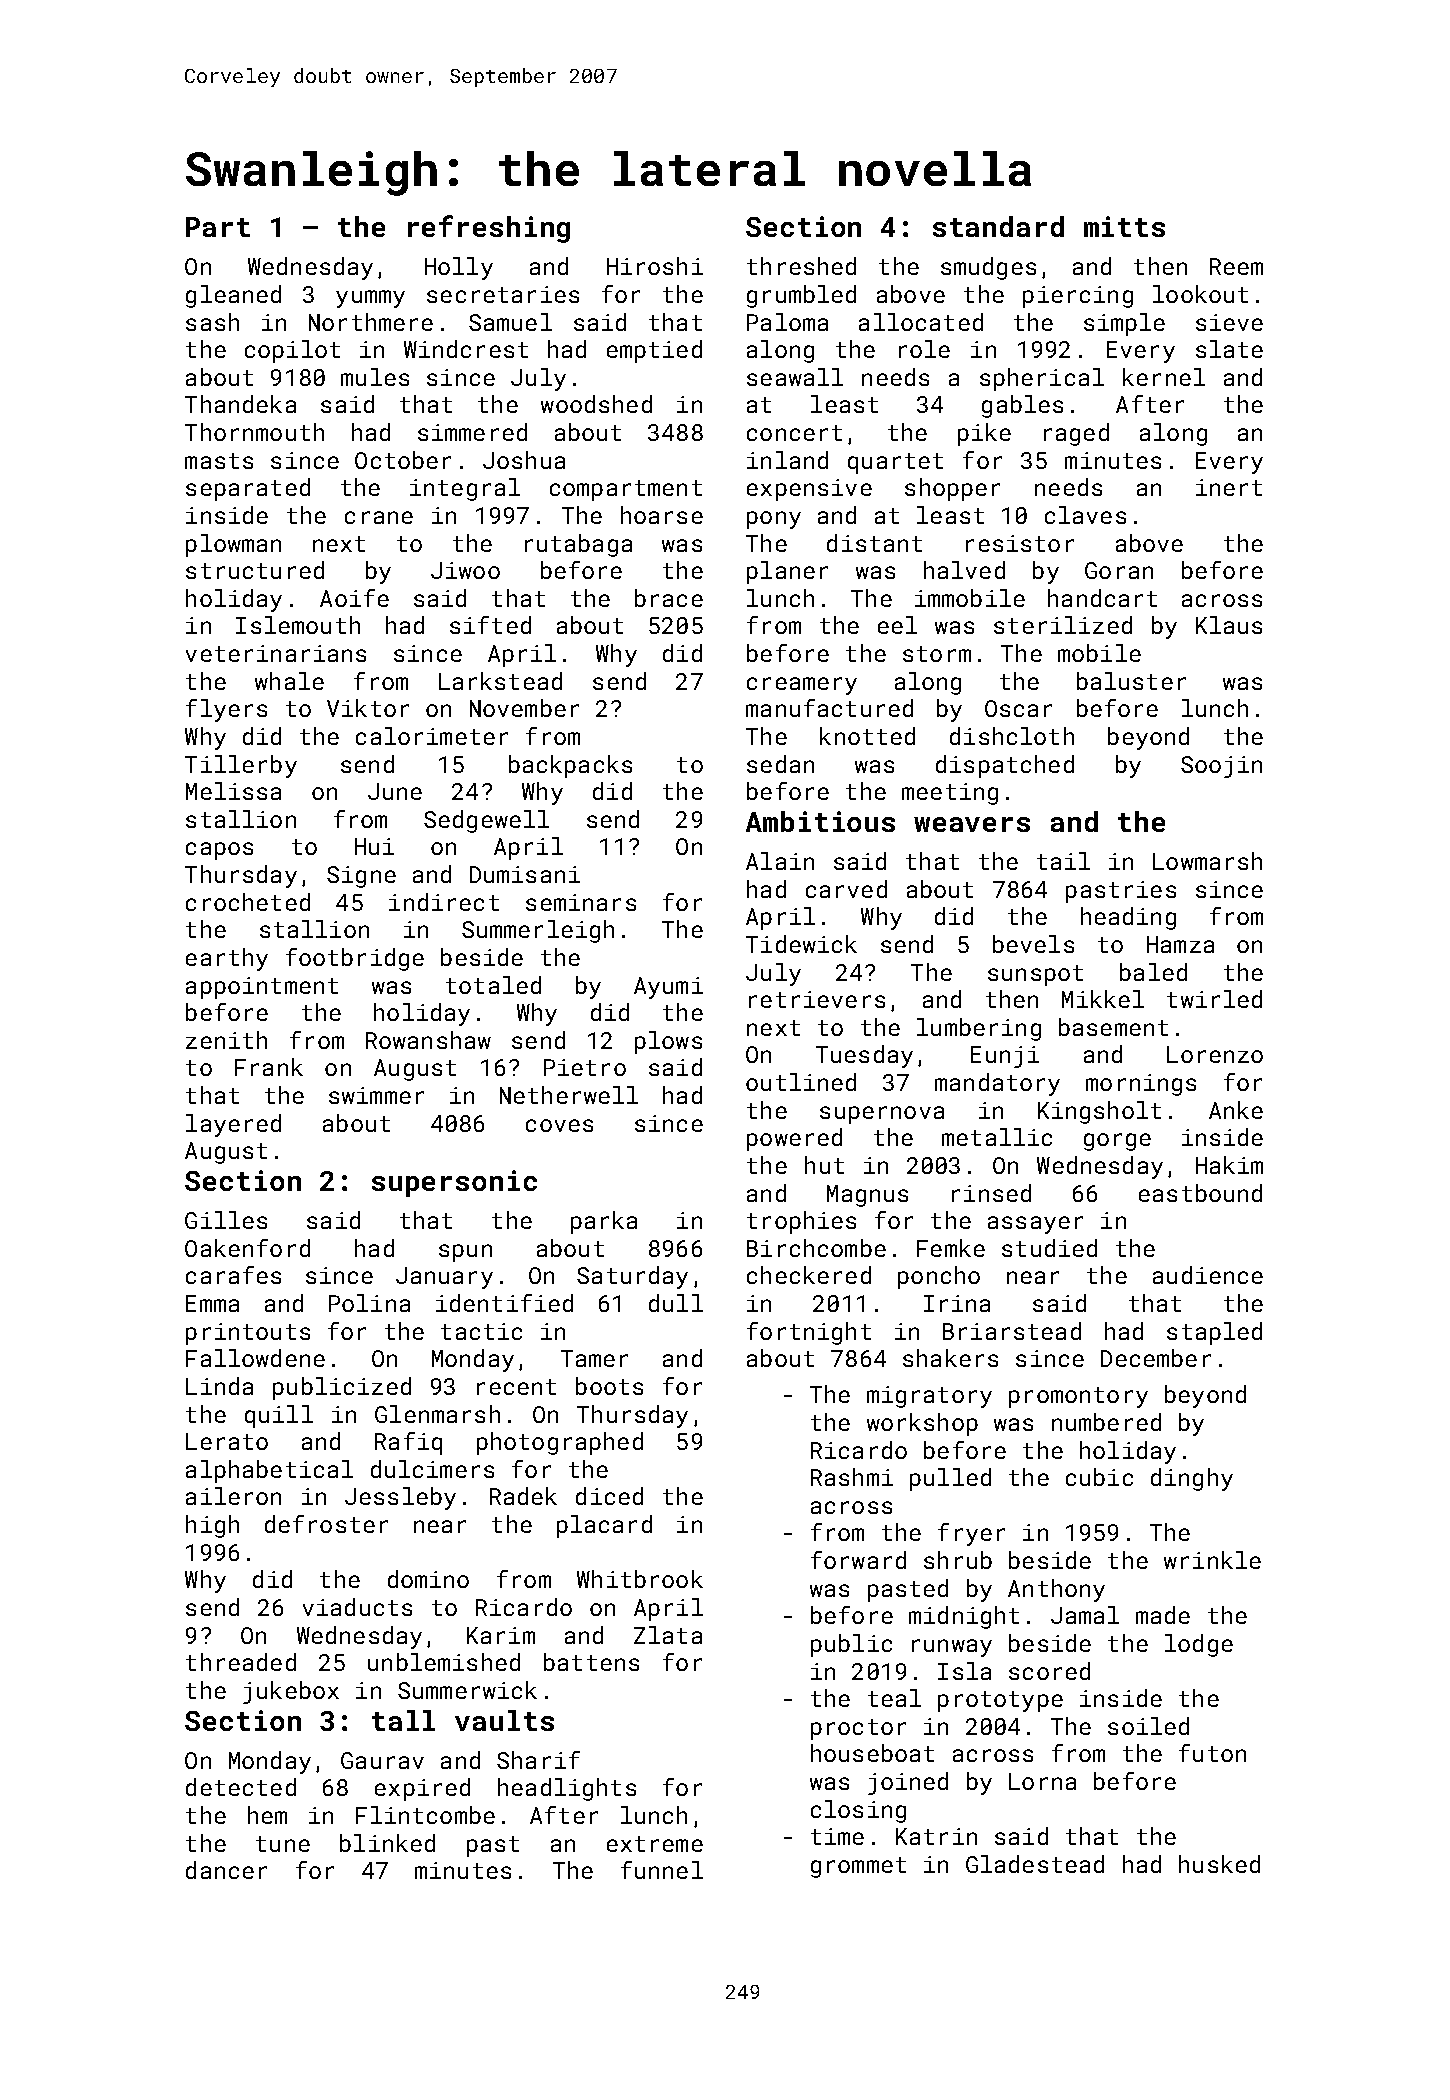  What do you see at coordinates (609, 1386) in the document?
I see `boots` at bounding box center [609, 1386].
